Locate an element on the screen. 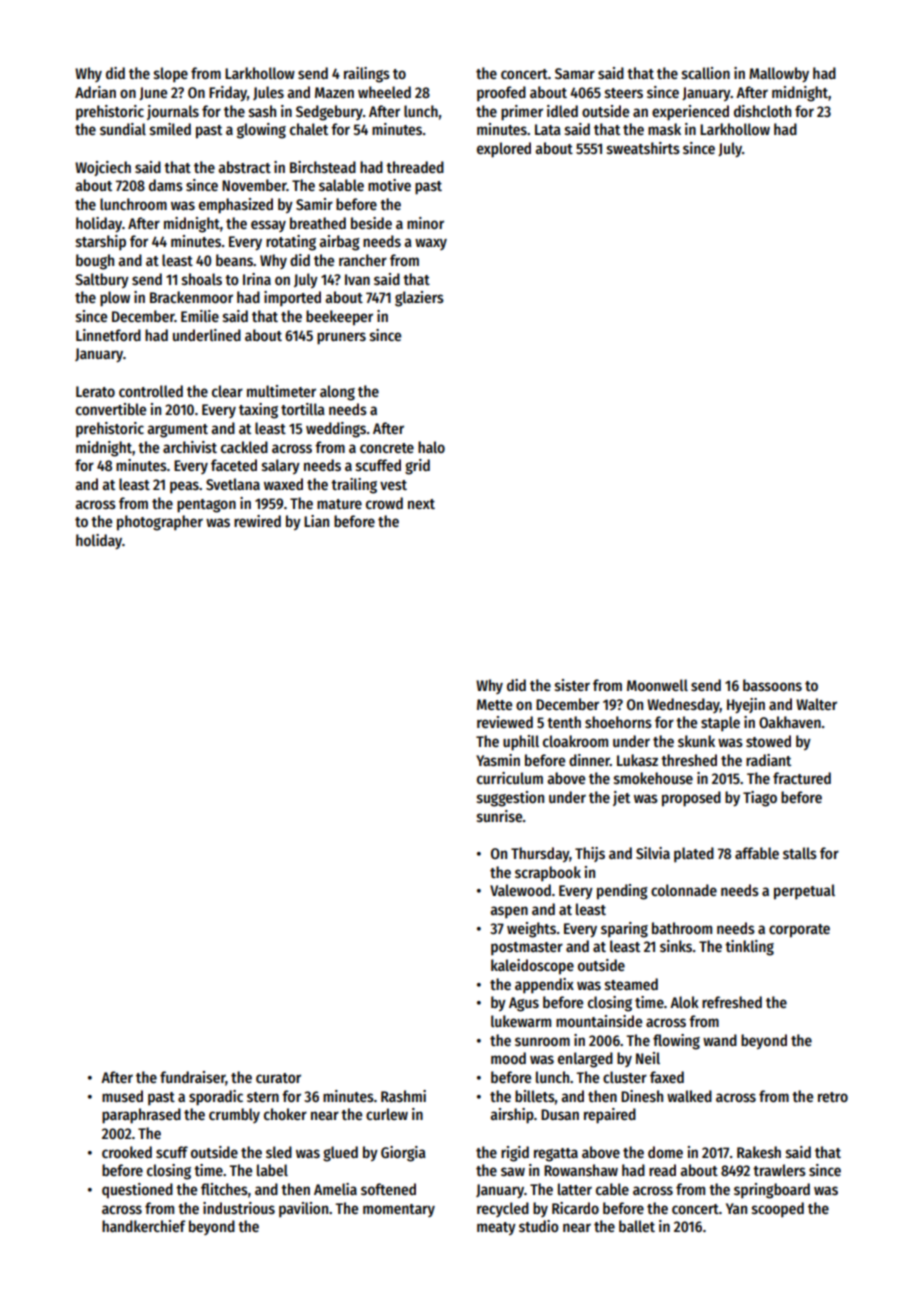 This screenshot has width=924, height=1314. scallion is located at coordinates (706, 73).
